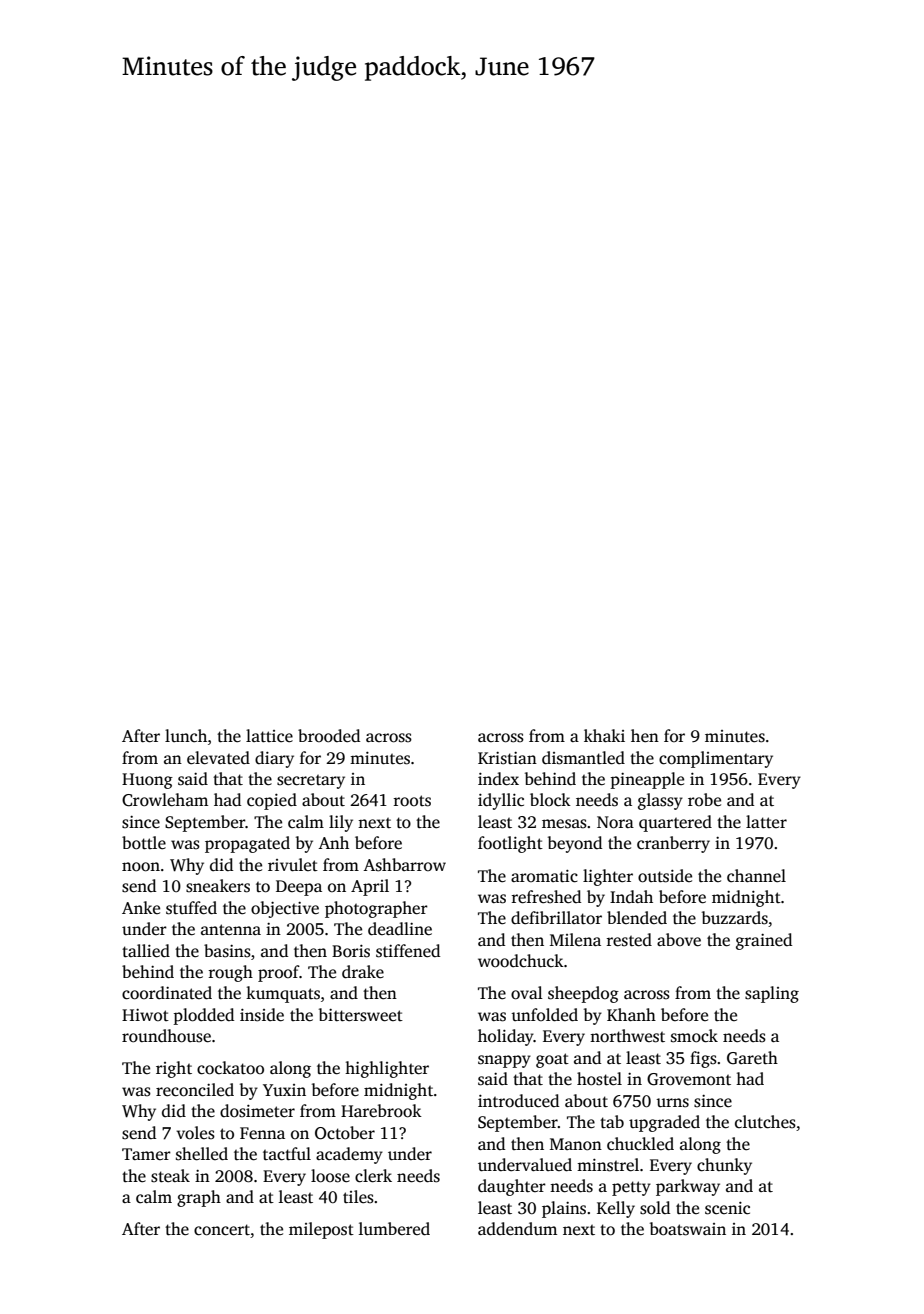  I want to click on Anke, so click(141, 907).
